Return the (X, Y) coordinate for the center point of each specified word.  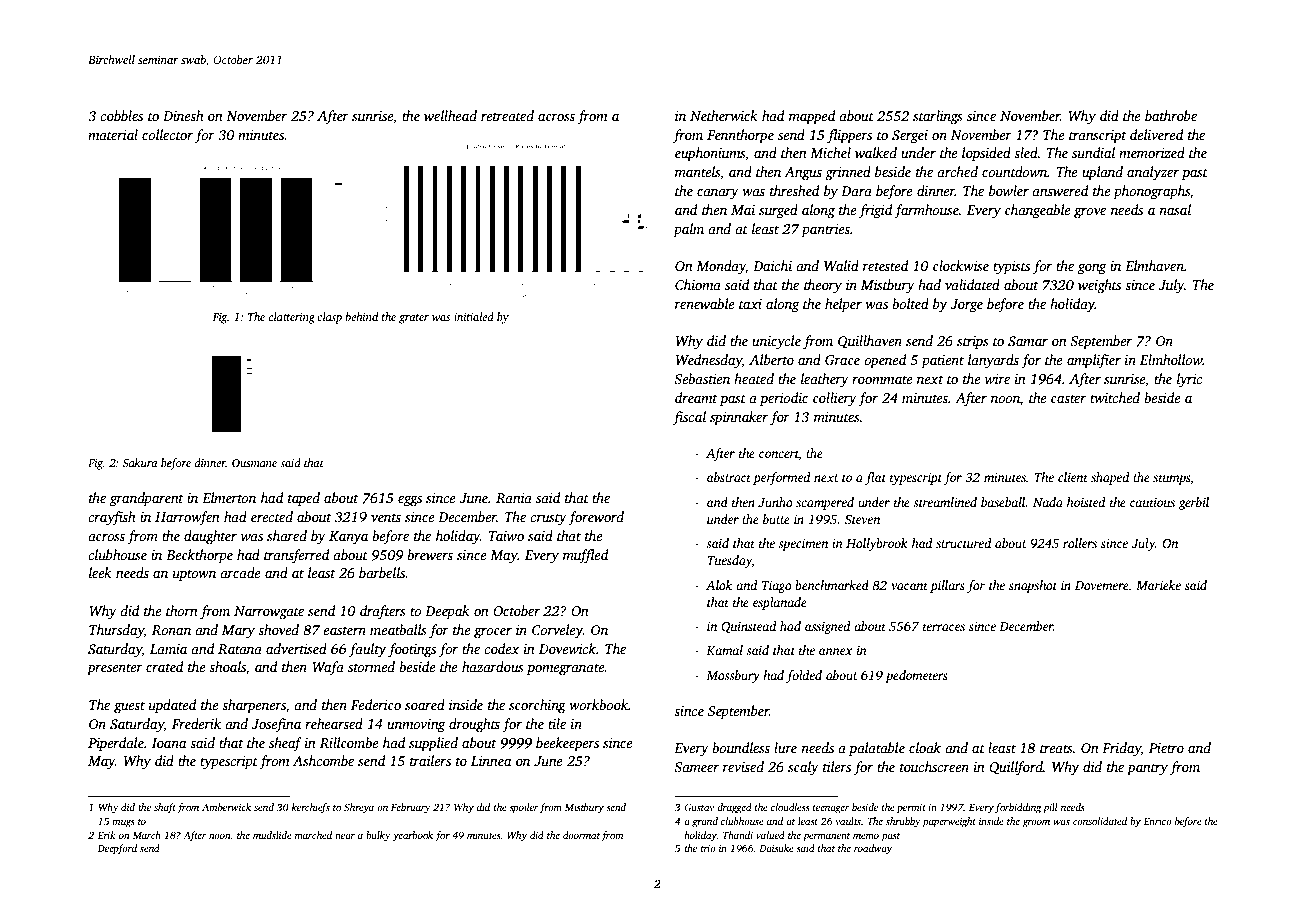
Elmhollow (1171, 359)
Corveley (557, 631)
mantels (697, 171)
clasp (329, 318)
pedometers (916, 676)
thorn (182, 610)
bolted (910, 303)
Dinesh (183, 115)
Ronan (171, 630)
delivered (1156, 134)
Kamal (724, 650)
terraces (944, 627)
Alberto (771, 359)
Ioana (169, 743)
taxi (750, 304)
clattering (292, 318)
